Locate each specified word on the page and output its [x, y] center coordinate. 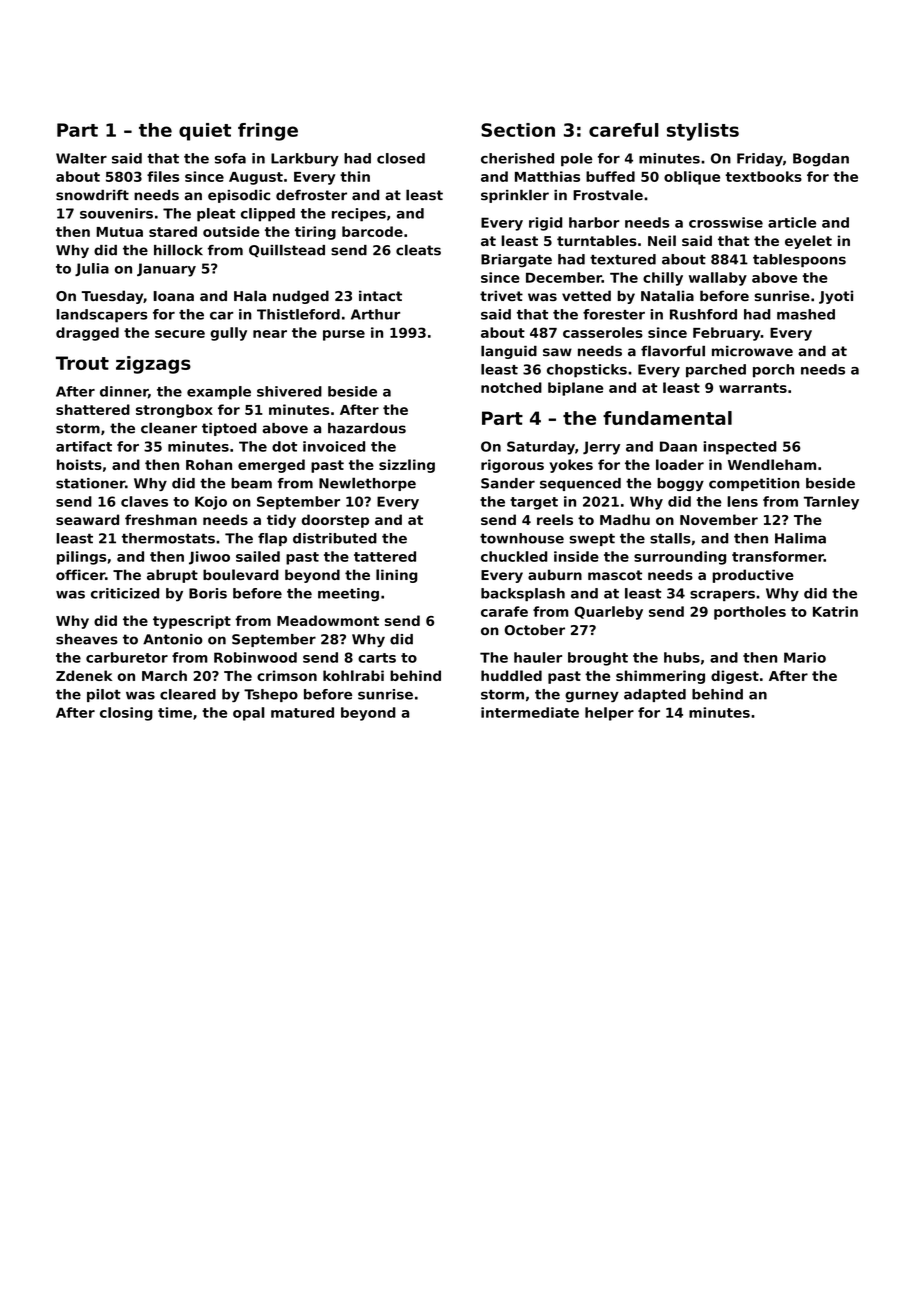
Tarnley [831, 503]
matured [302, 712]
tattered [385, 556]
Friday [760, 160]
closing [126, 714]
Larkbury [305, 160]
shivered [289, 391]
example [219, 393]
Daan [678, 446]
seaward [87, 519]
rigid [545, 224]
